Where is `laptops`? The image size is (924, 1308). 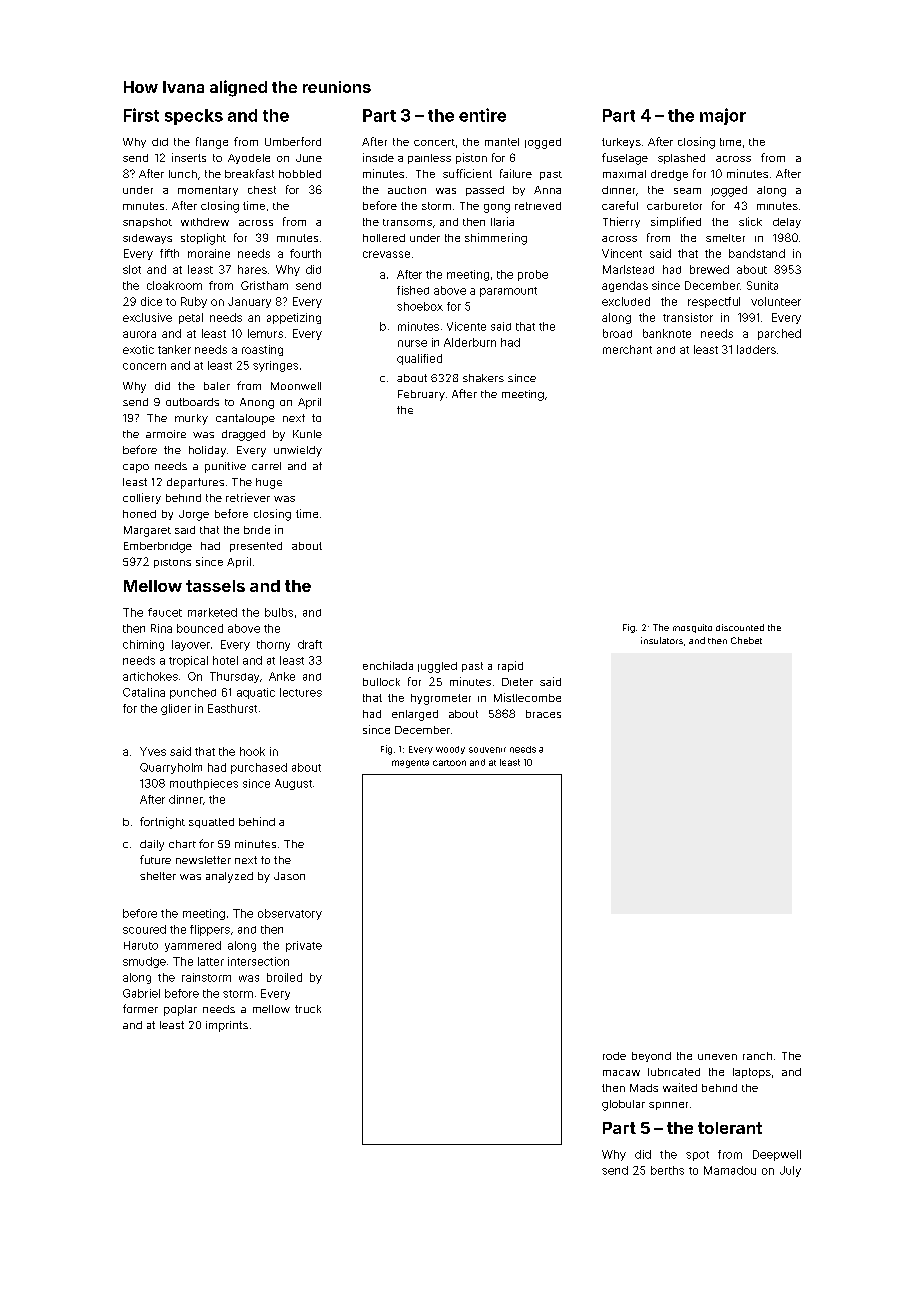 laptops is located at coordinates (752, 1073).
